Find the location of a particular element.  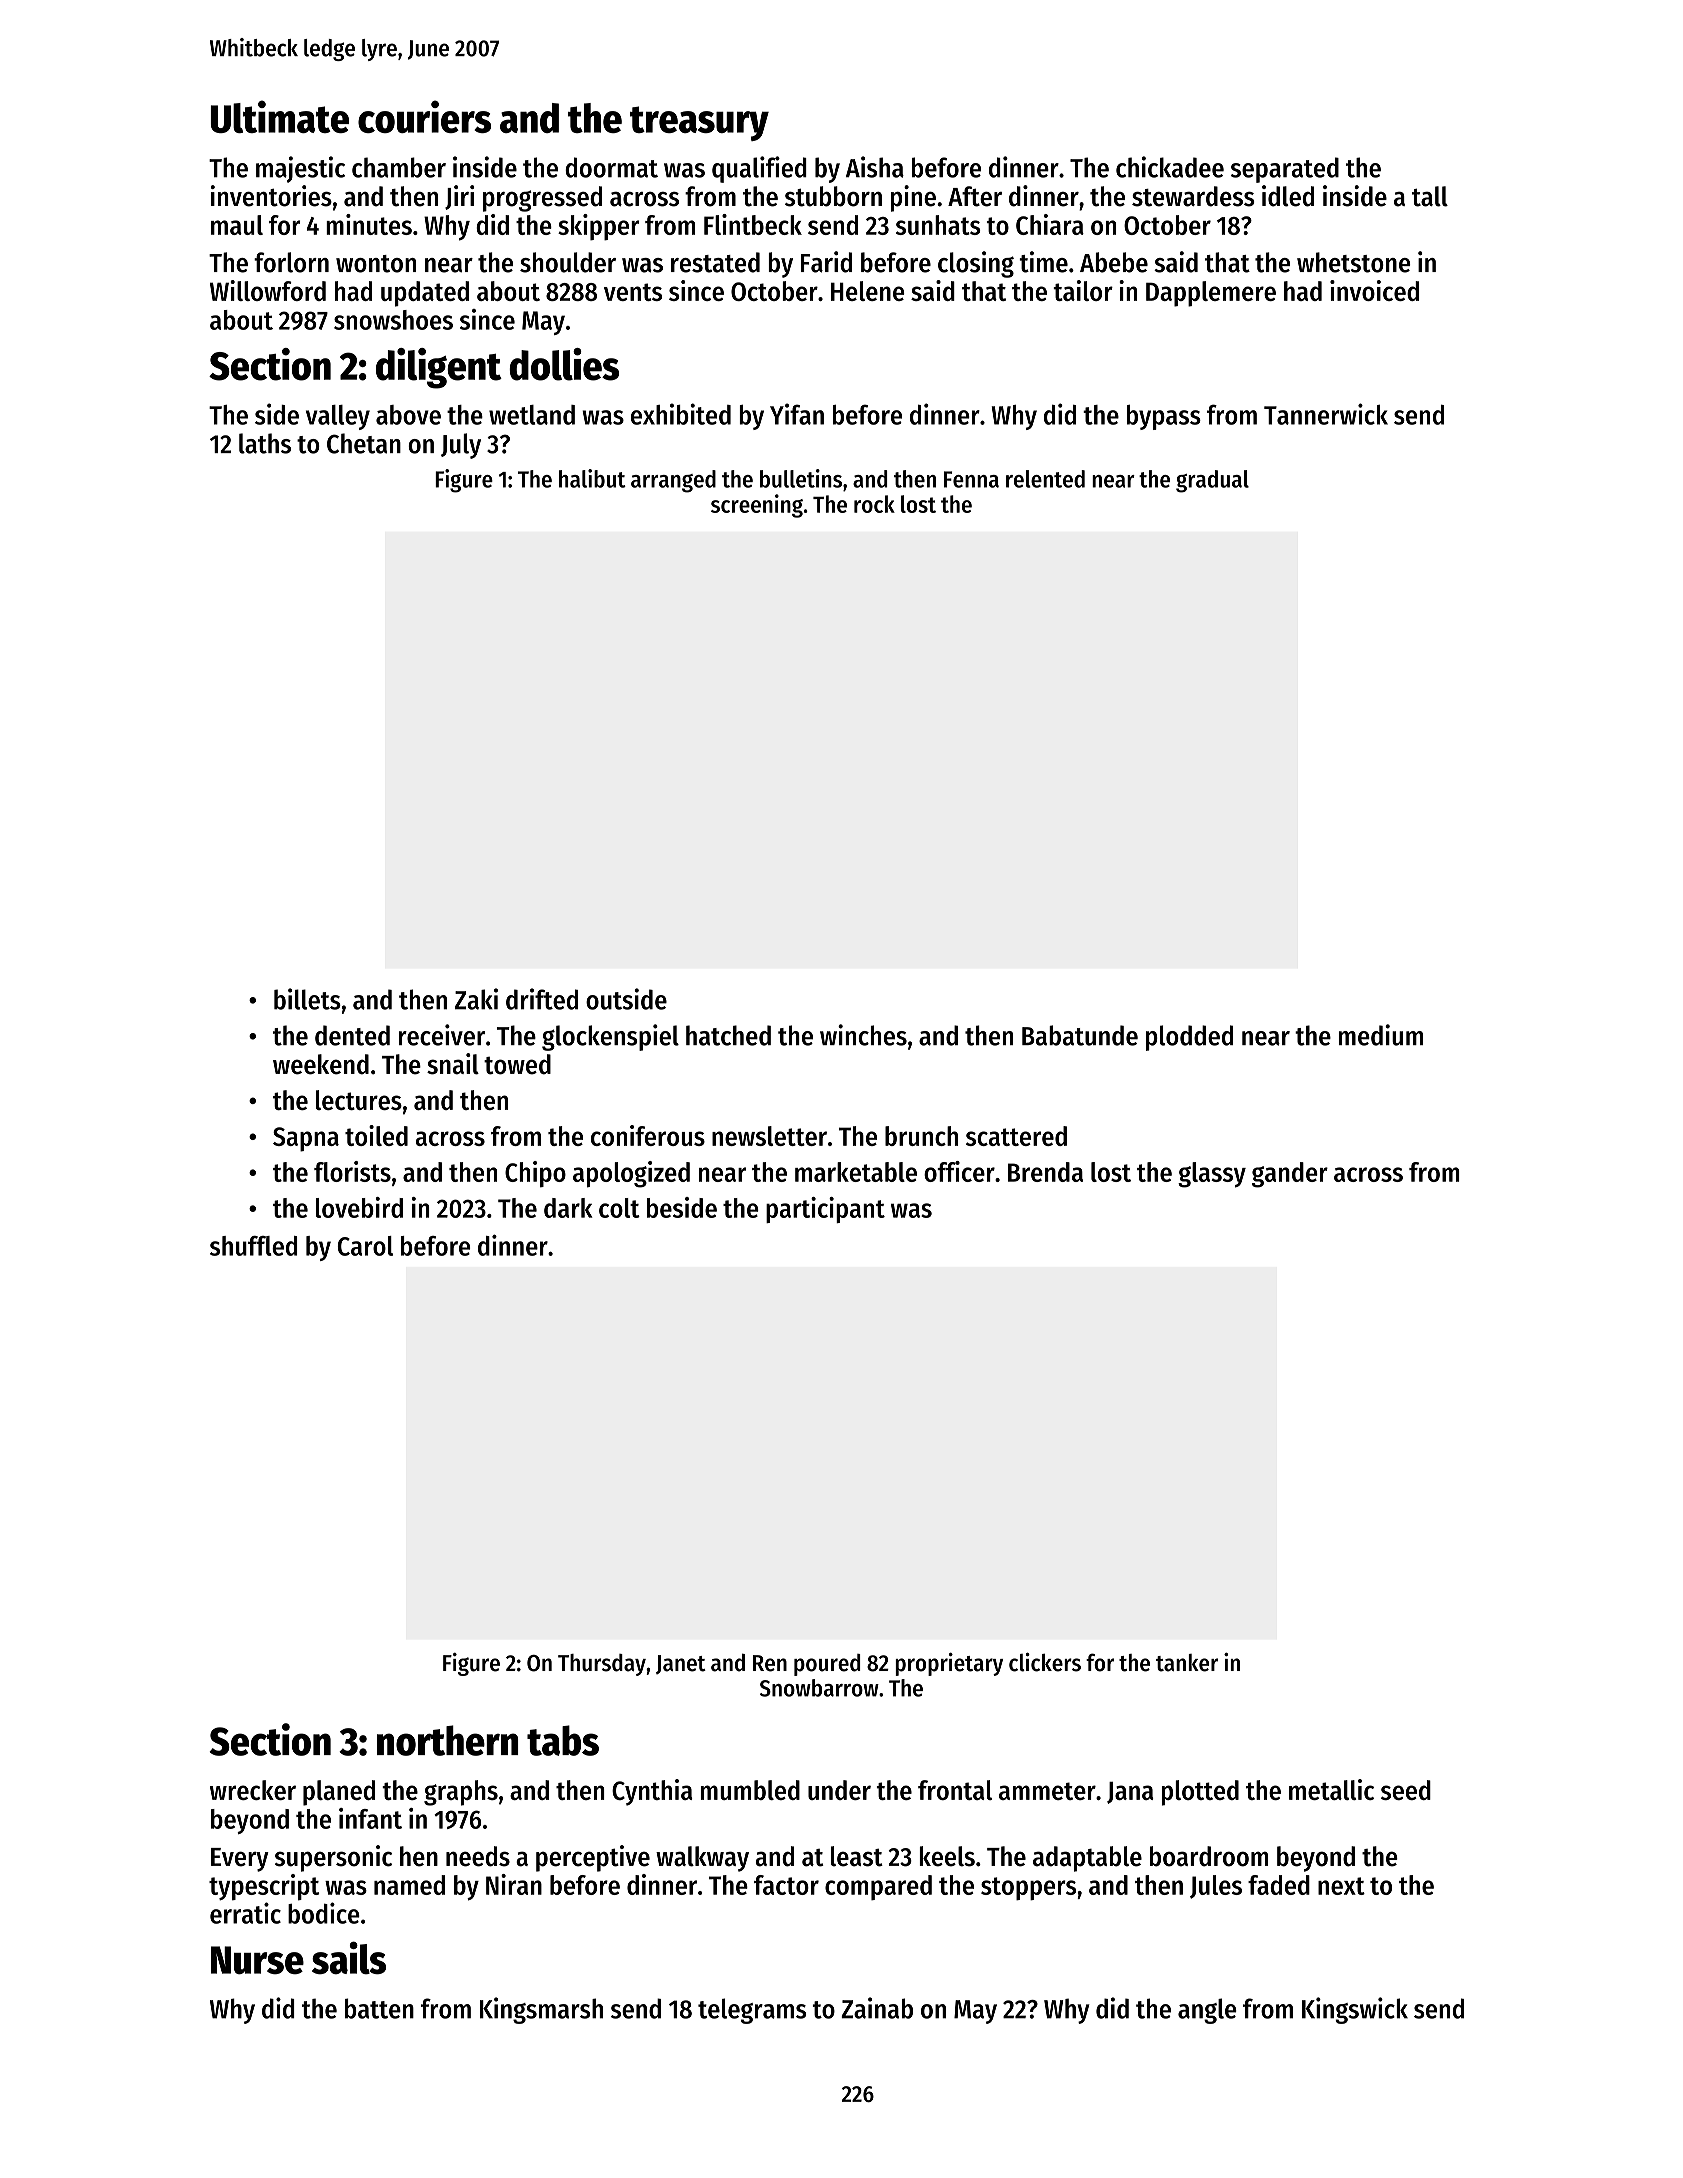

glassy is located at coordinates (1212, 1175).
